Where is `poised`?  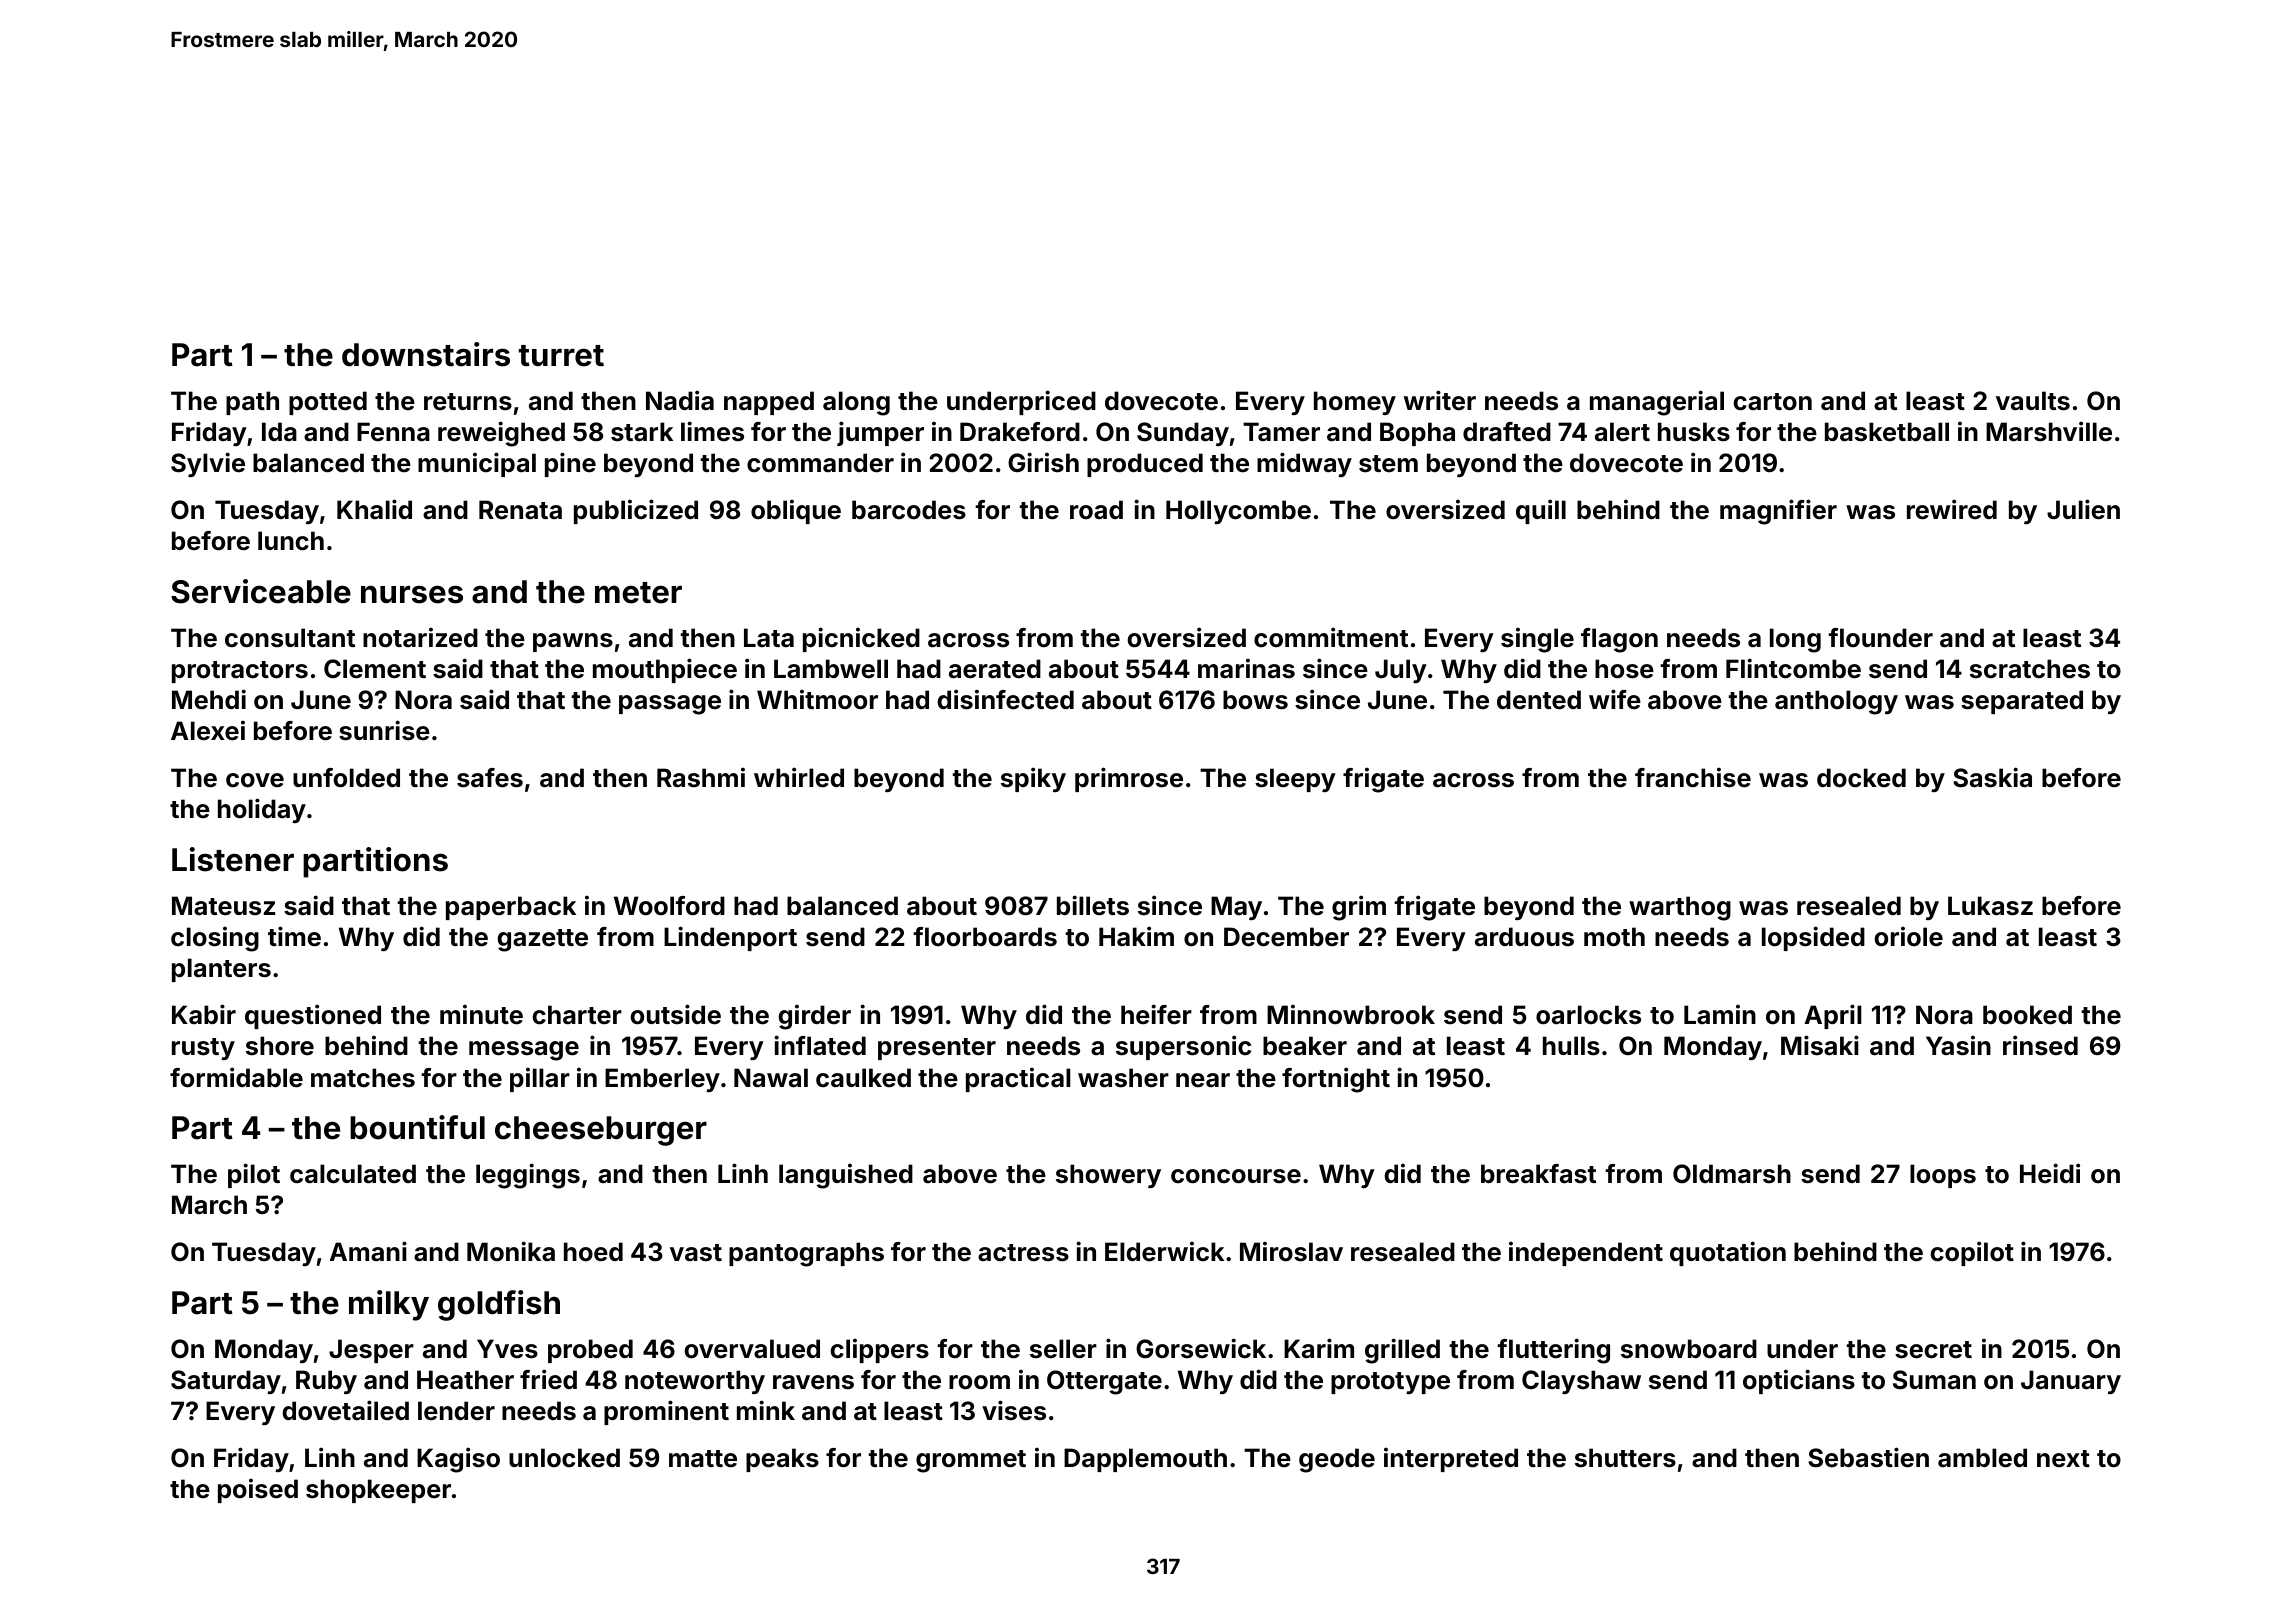 poised is located at coordinates (258, 1490).
